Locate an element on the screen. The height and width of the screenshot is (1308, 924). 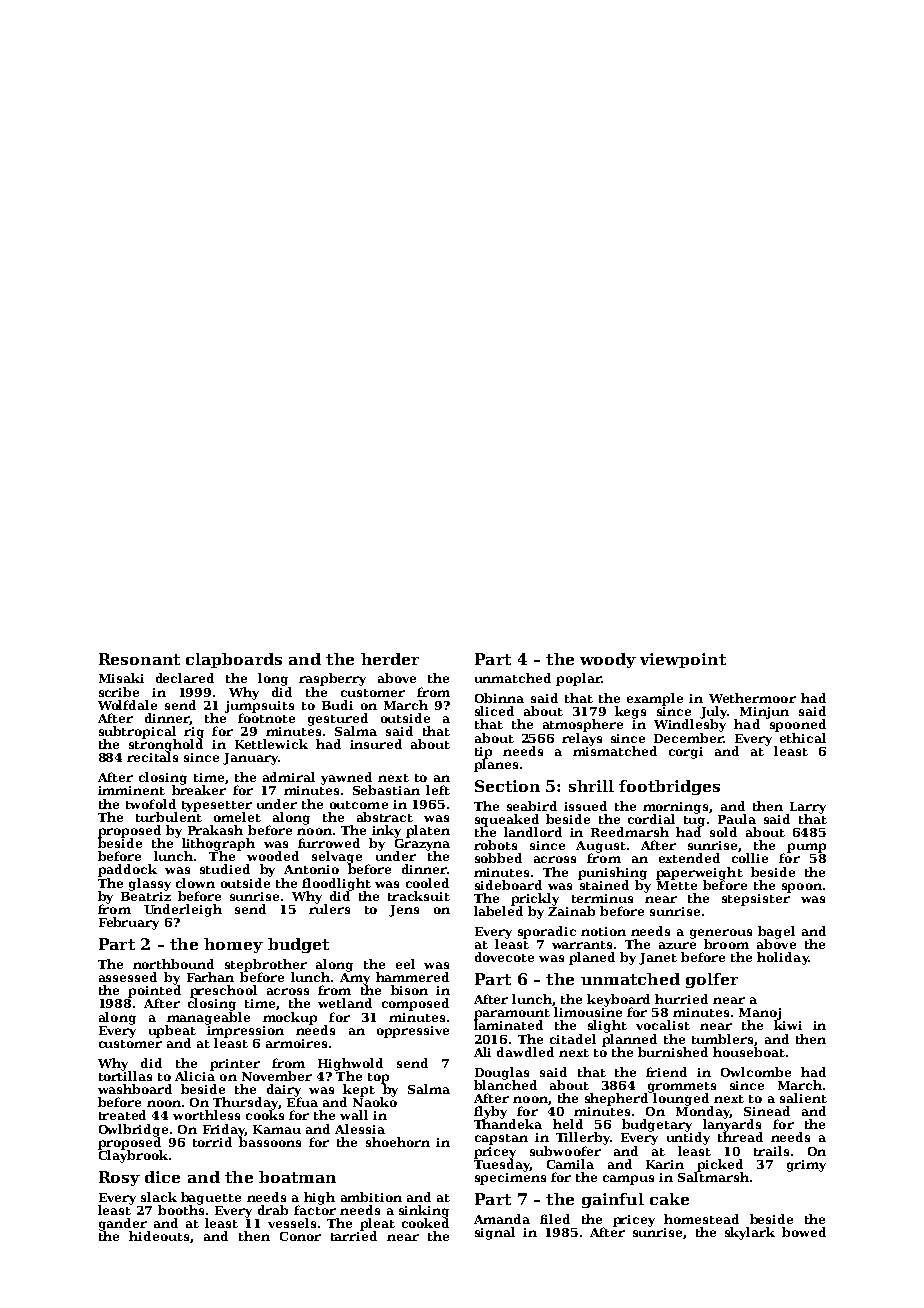
cooled is located at coordinates (427, 883).
